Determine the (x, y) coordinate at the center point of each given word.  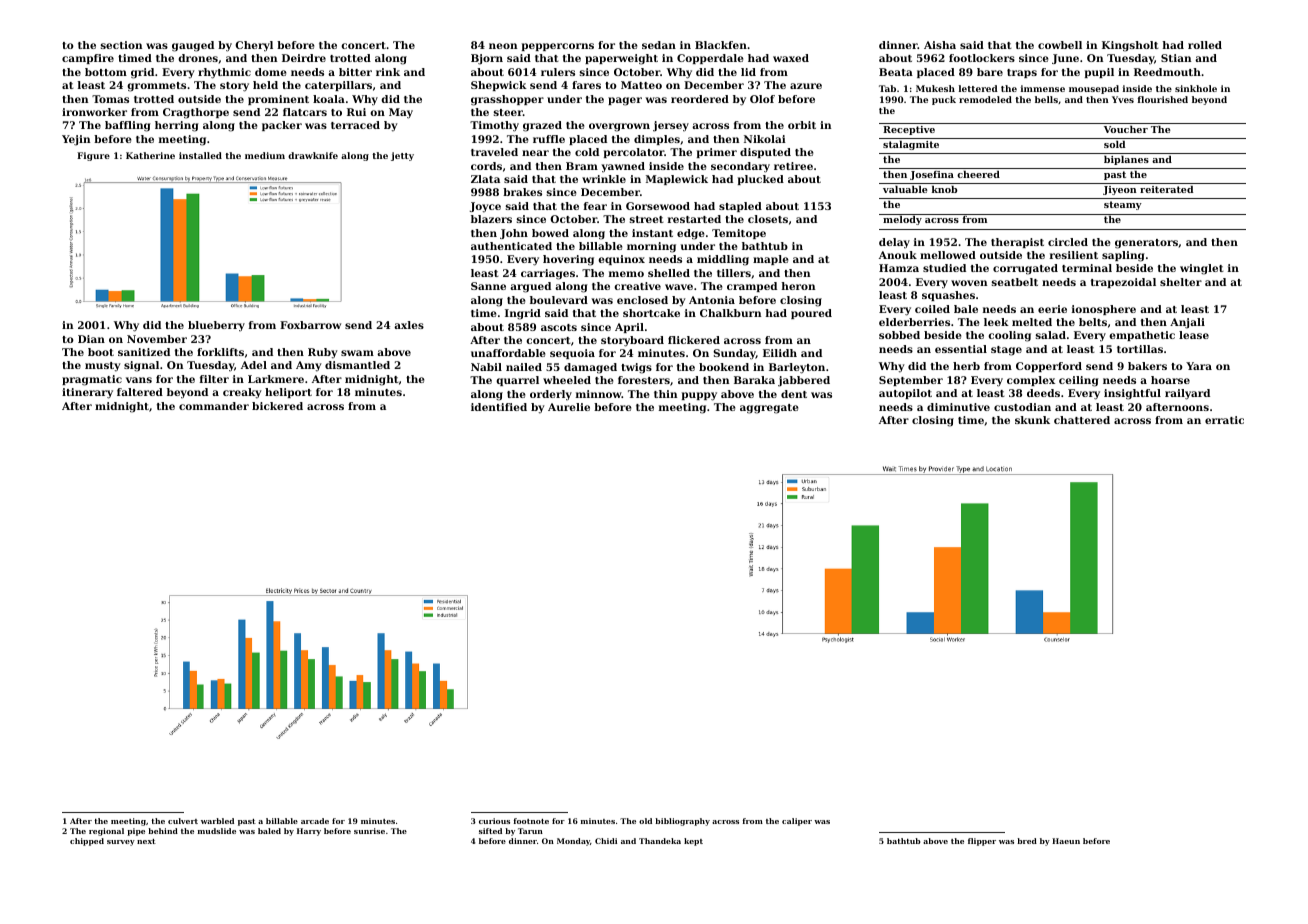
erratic (1224, 420)
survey (121, 843)
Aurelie (569, 407)
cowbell (1060, 45)
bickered (277, 406)
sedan (659, 45)
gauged (193, 46)
